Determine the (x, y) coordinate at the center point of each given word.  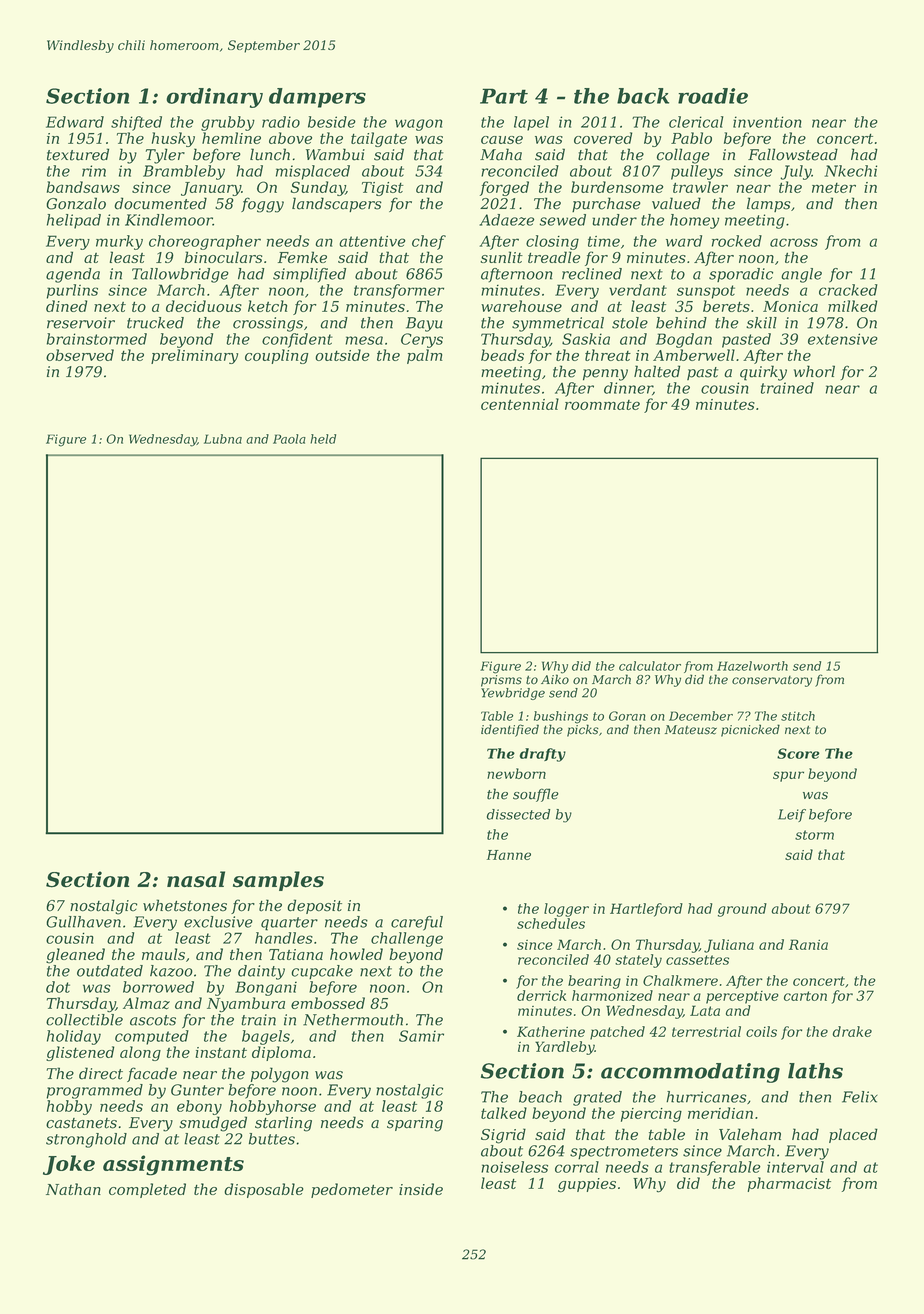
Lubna (223, 439)
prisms (501, 681)
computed (152, 1037)
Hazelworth (752, 666)
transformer (399, 291)
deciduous (204, 306)
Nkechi (850, 171)
